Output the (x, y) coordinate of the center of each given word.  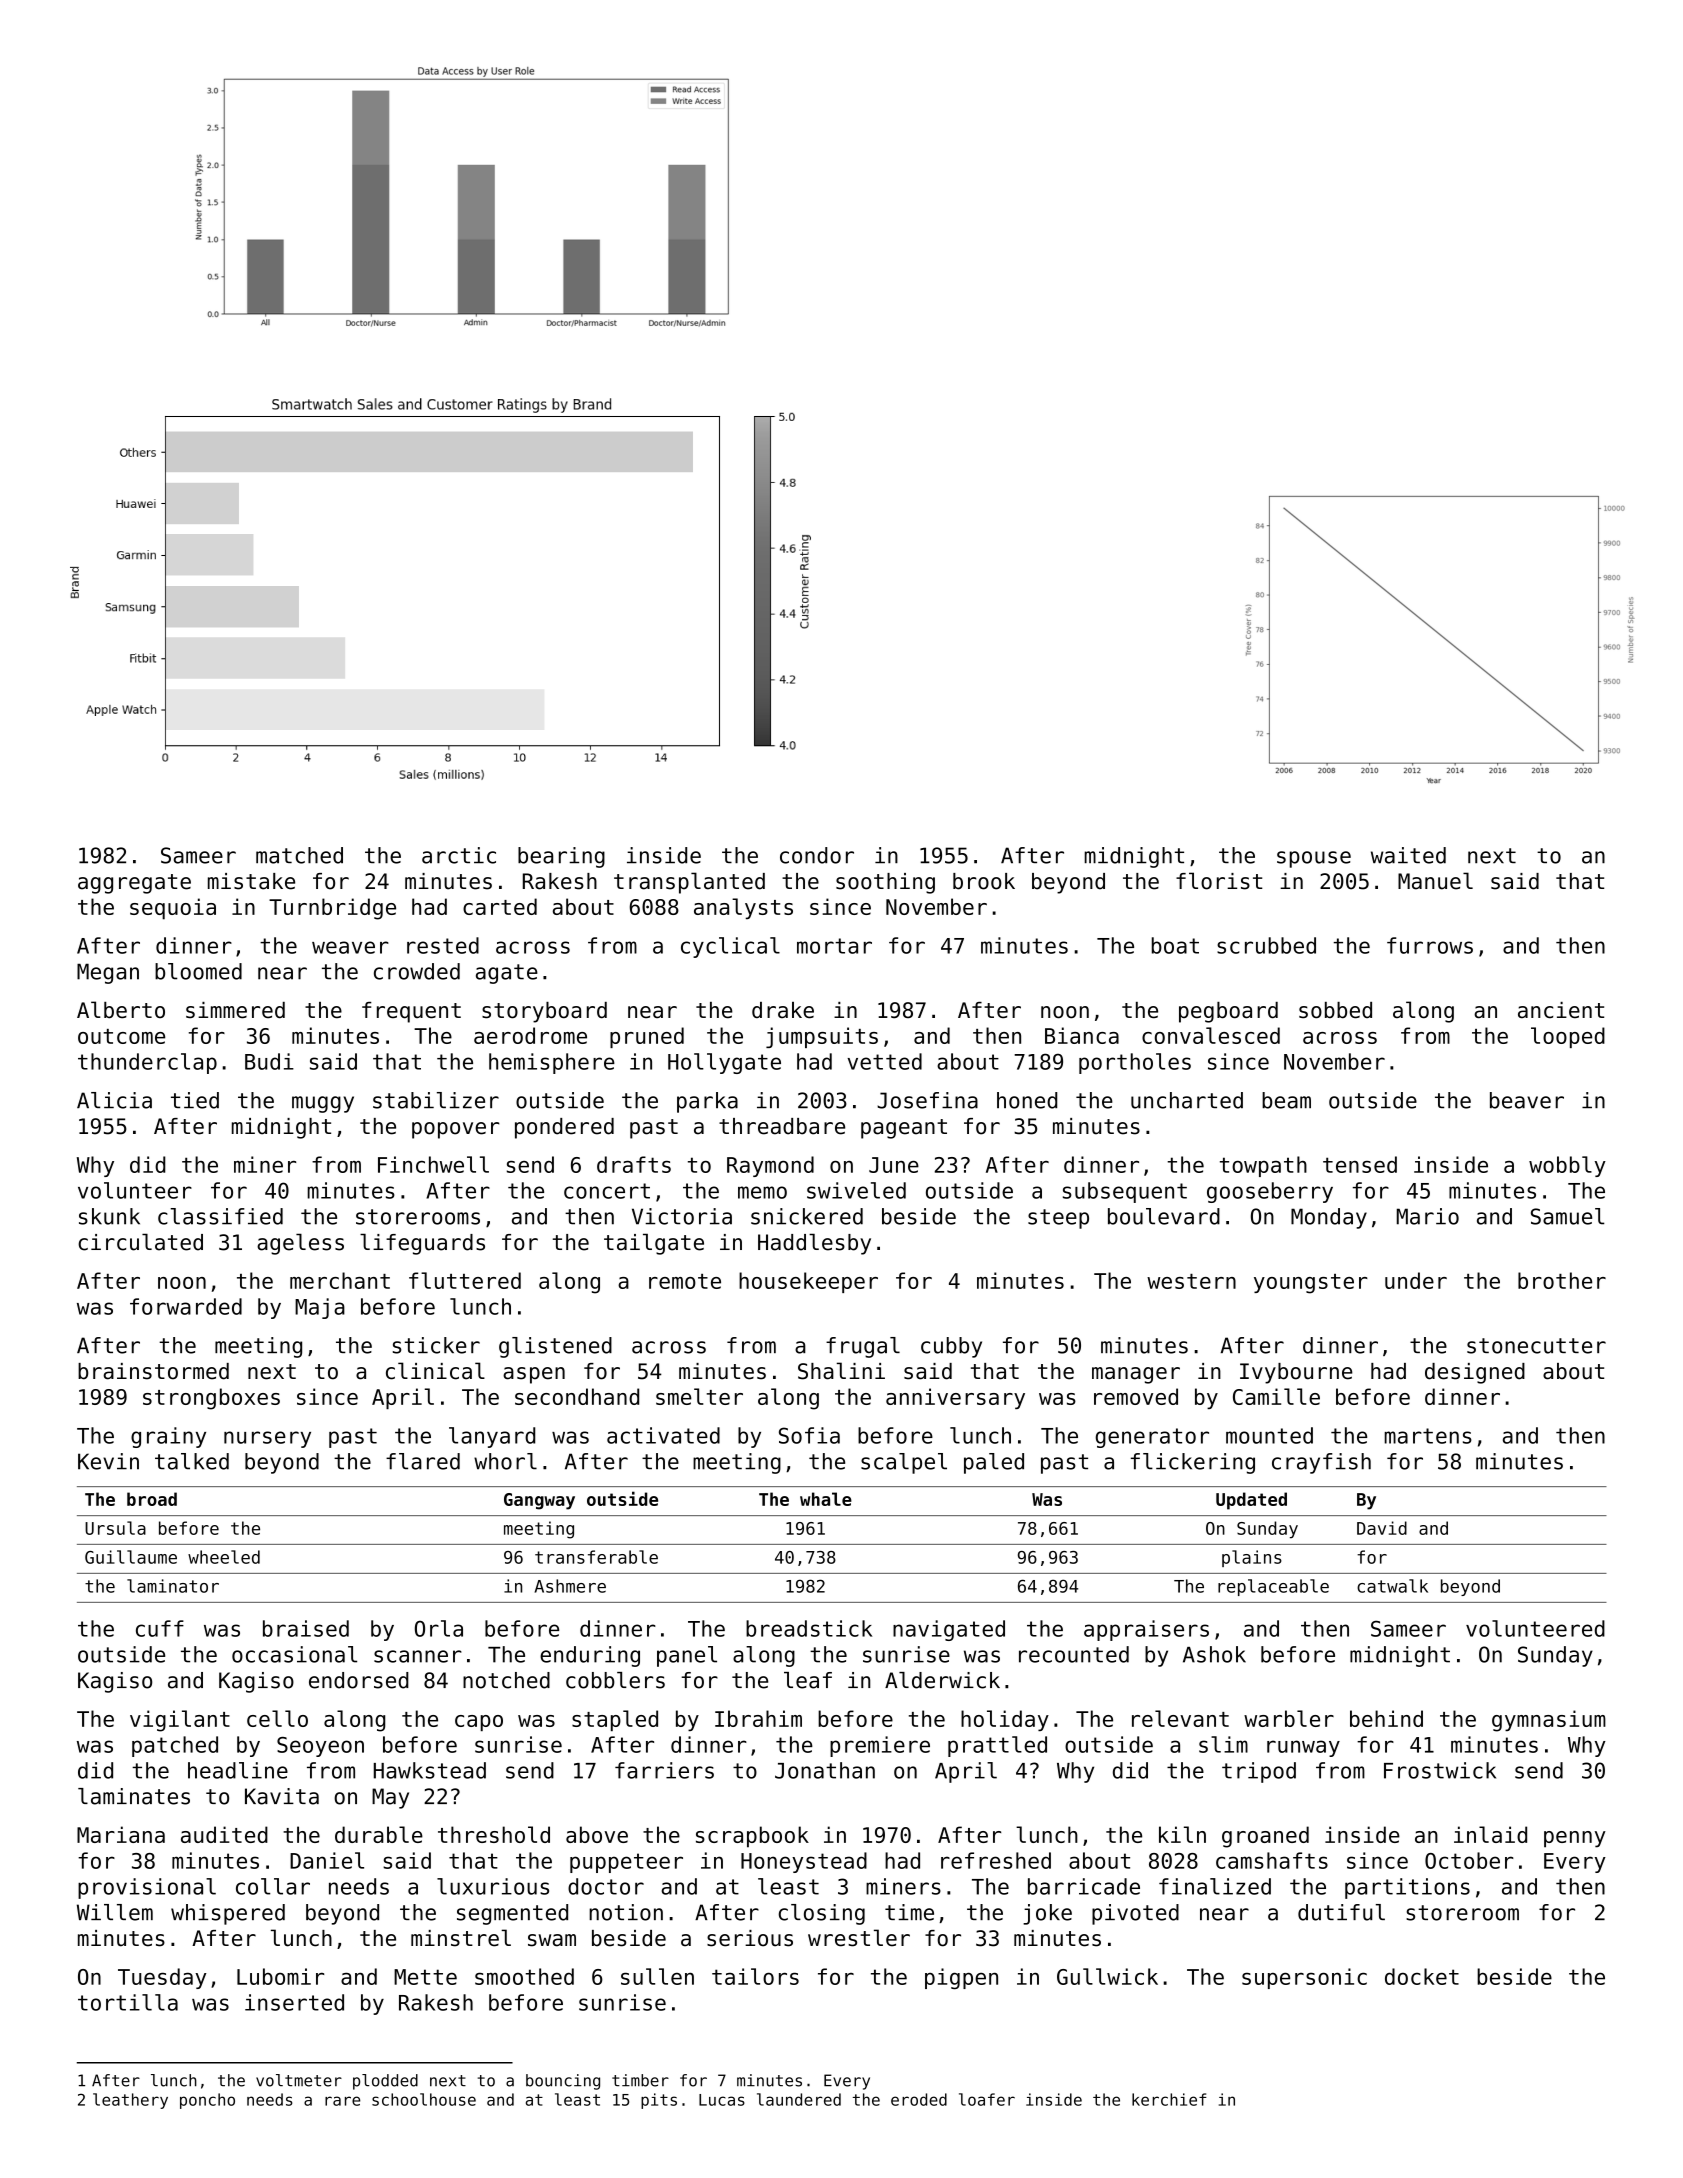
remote (685, 1281)
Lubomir (280, 1976)
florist (1219, 881)
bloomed (198, 971)
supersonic (1304, 1978)
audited (224, 1834)
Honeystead (804, 1862)
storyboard (544, 1012)
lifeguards (422, 1244)
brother (1562, 1280)
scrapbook (752, 1837)
